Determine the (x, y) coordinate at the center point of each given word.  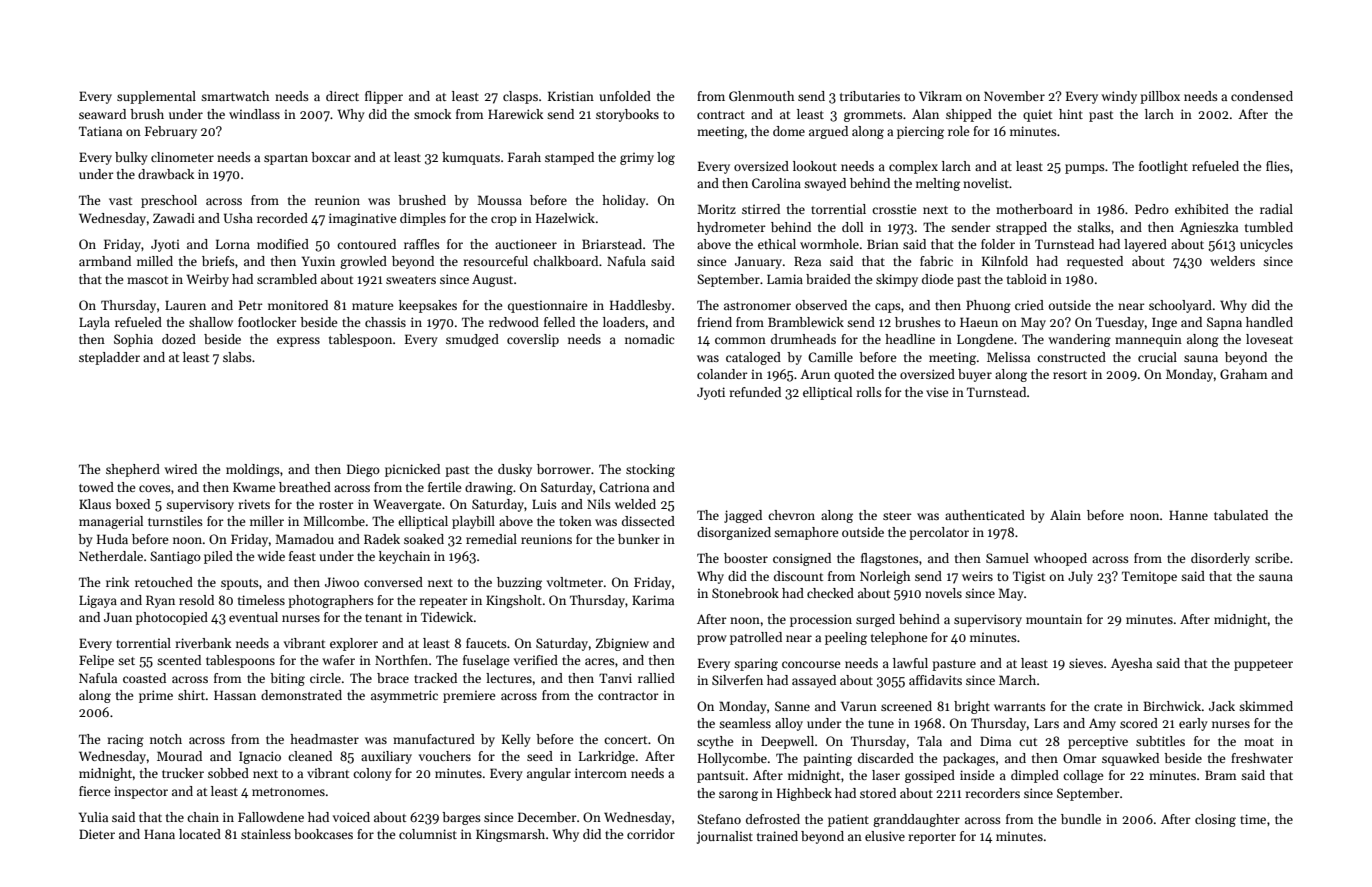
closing (1215, 820)
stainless (266, 834)
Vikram (940, 96)
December (547, 817)
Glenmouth (761, 96)
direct (342, 96)
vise (937, 392)
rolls (869, 392)
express (298, 342)
